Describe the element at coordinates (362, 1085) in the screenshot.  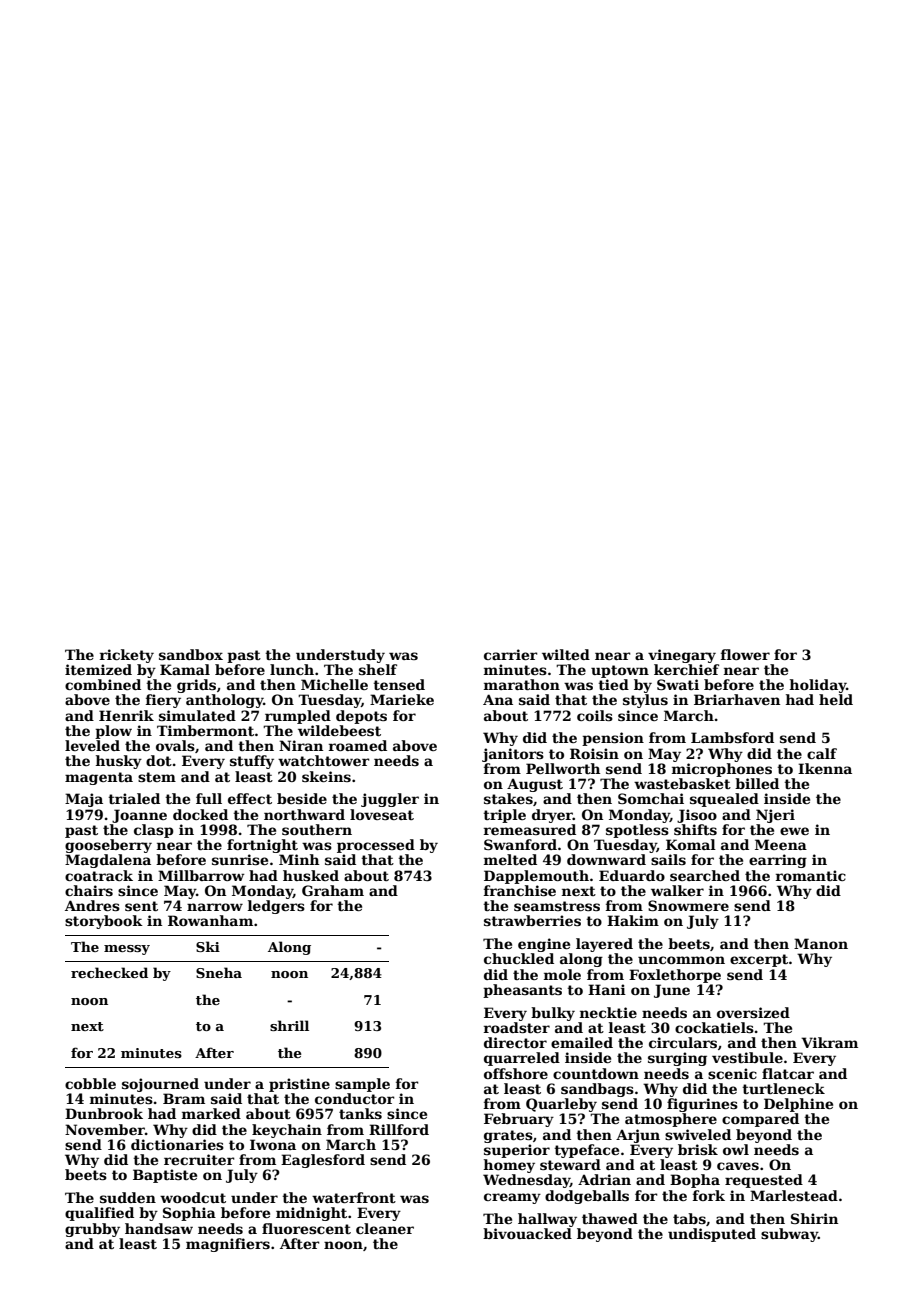
I see `sample` at that location.
